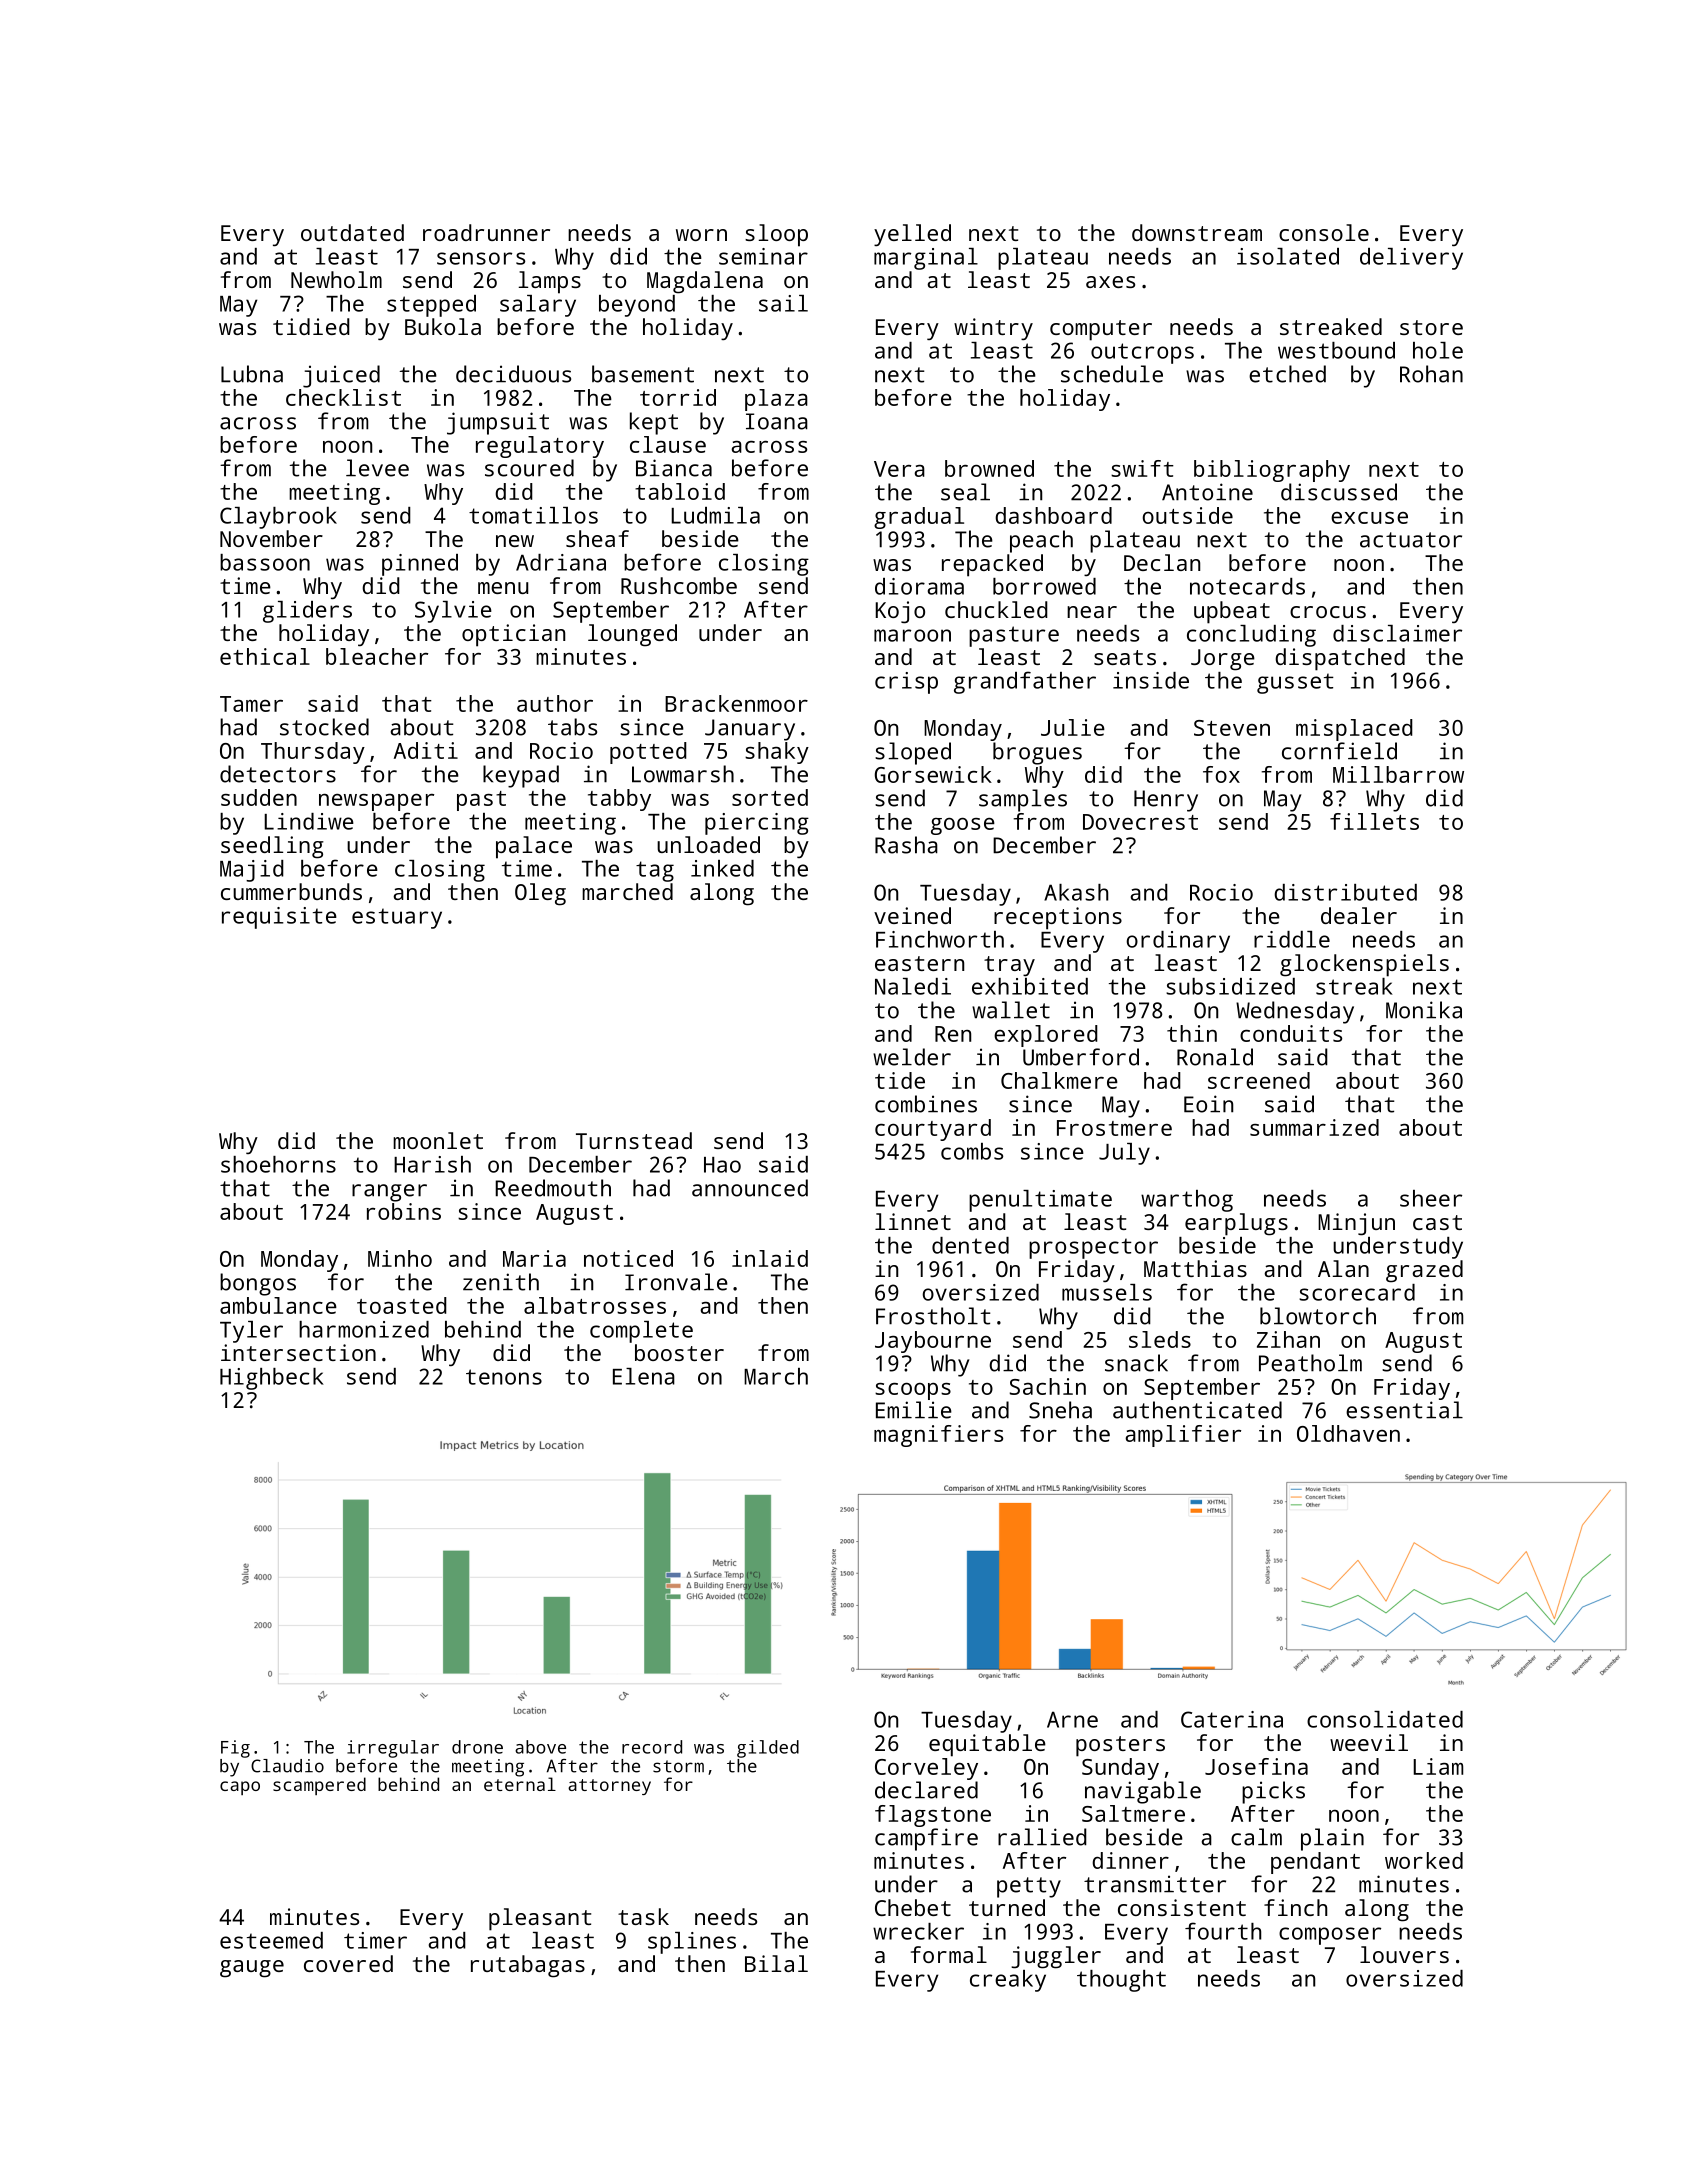  I want to click on delivery, so click(1411, 259).
